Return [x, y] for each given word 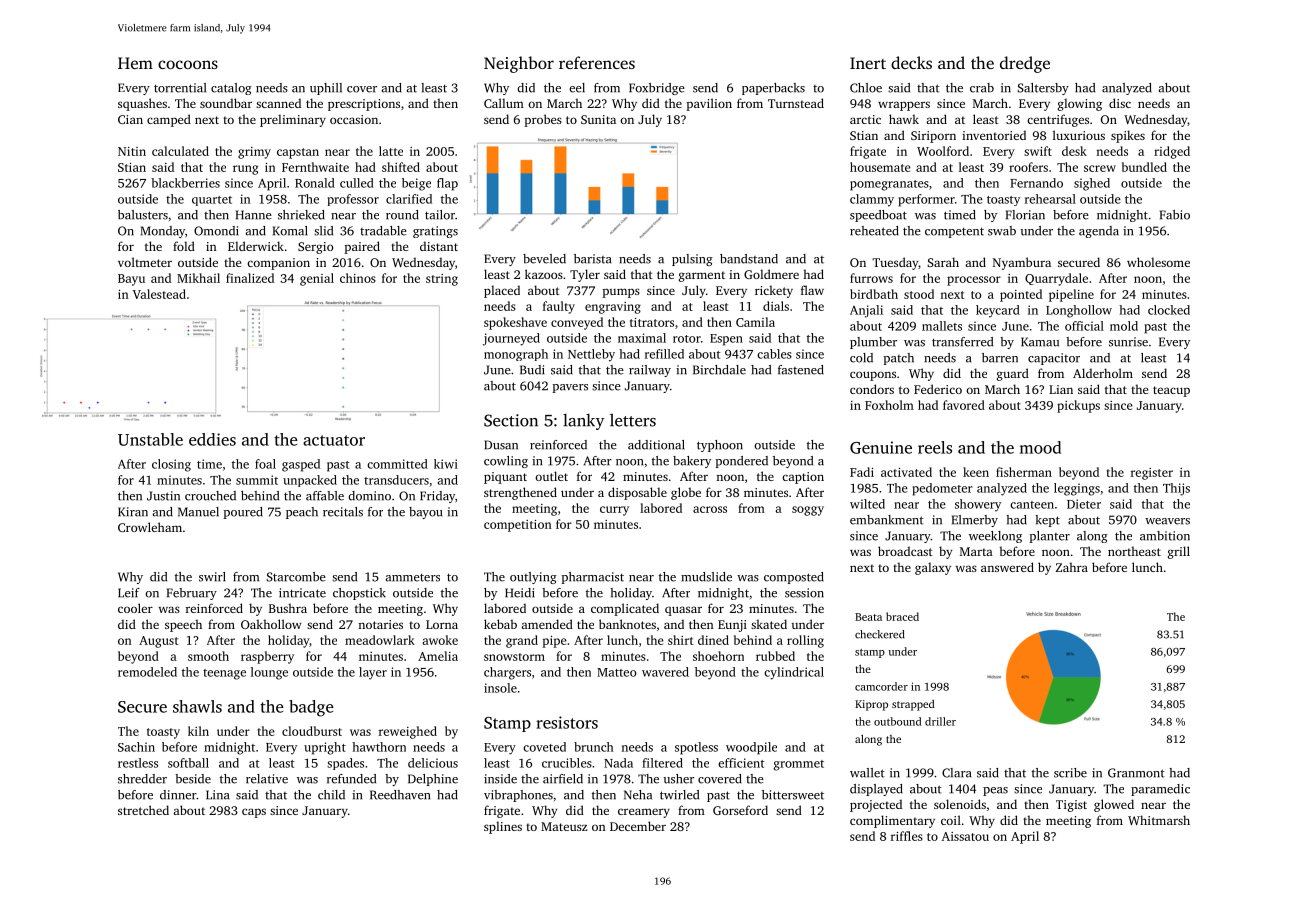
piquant [505, 478]
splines [503, 827]
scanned [278, 103]
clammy [872, 200]
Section [511, 420]
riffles [907, 836]
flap [447, 184]
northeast [1134, 551]
